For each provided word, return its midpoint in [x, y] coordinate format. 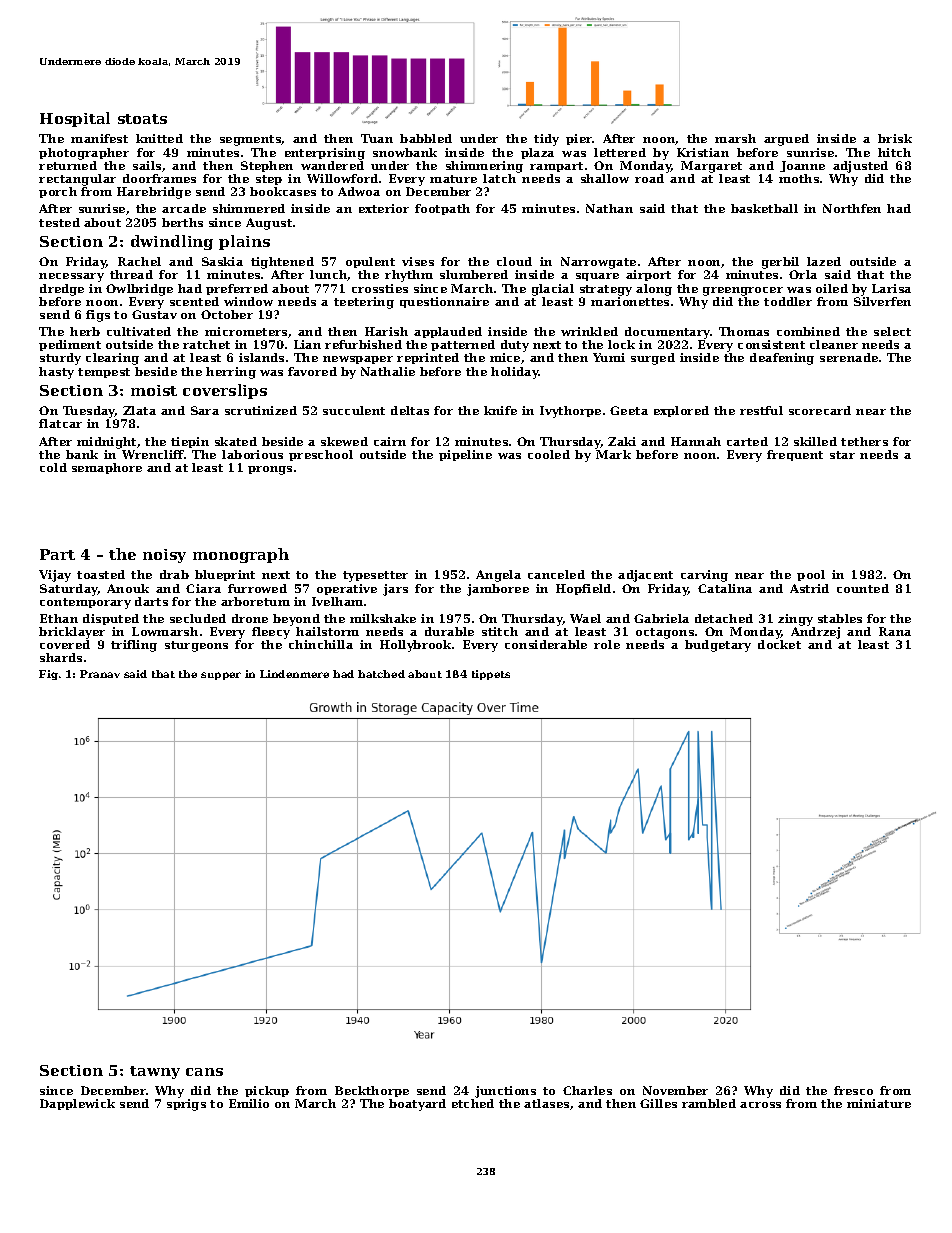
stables [840, 618]
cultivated [139, 331]
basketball [764, 208]
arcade [184, 208]
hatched [381, 674]
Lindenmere [294, 674]
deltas [410, 410]
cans [204, 1072]
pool [811, 575]
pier [579, 139]
